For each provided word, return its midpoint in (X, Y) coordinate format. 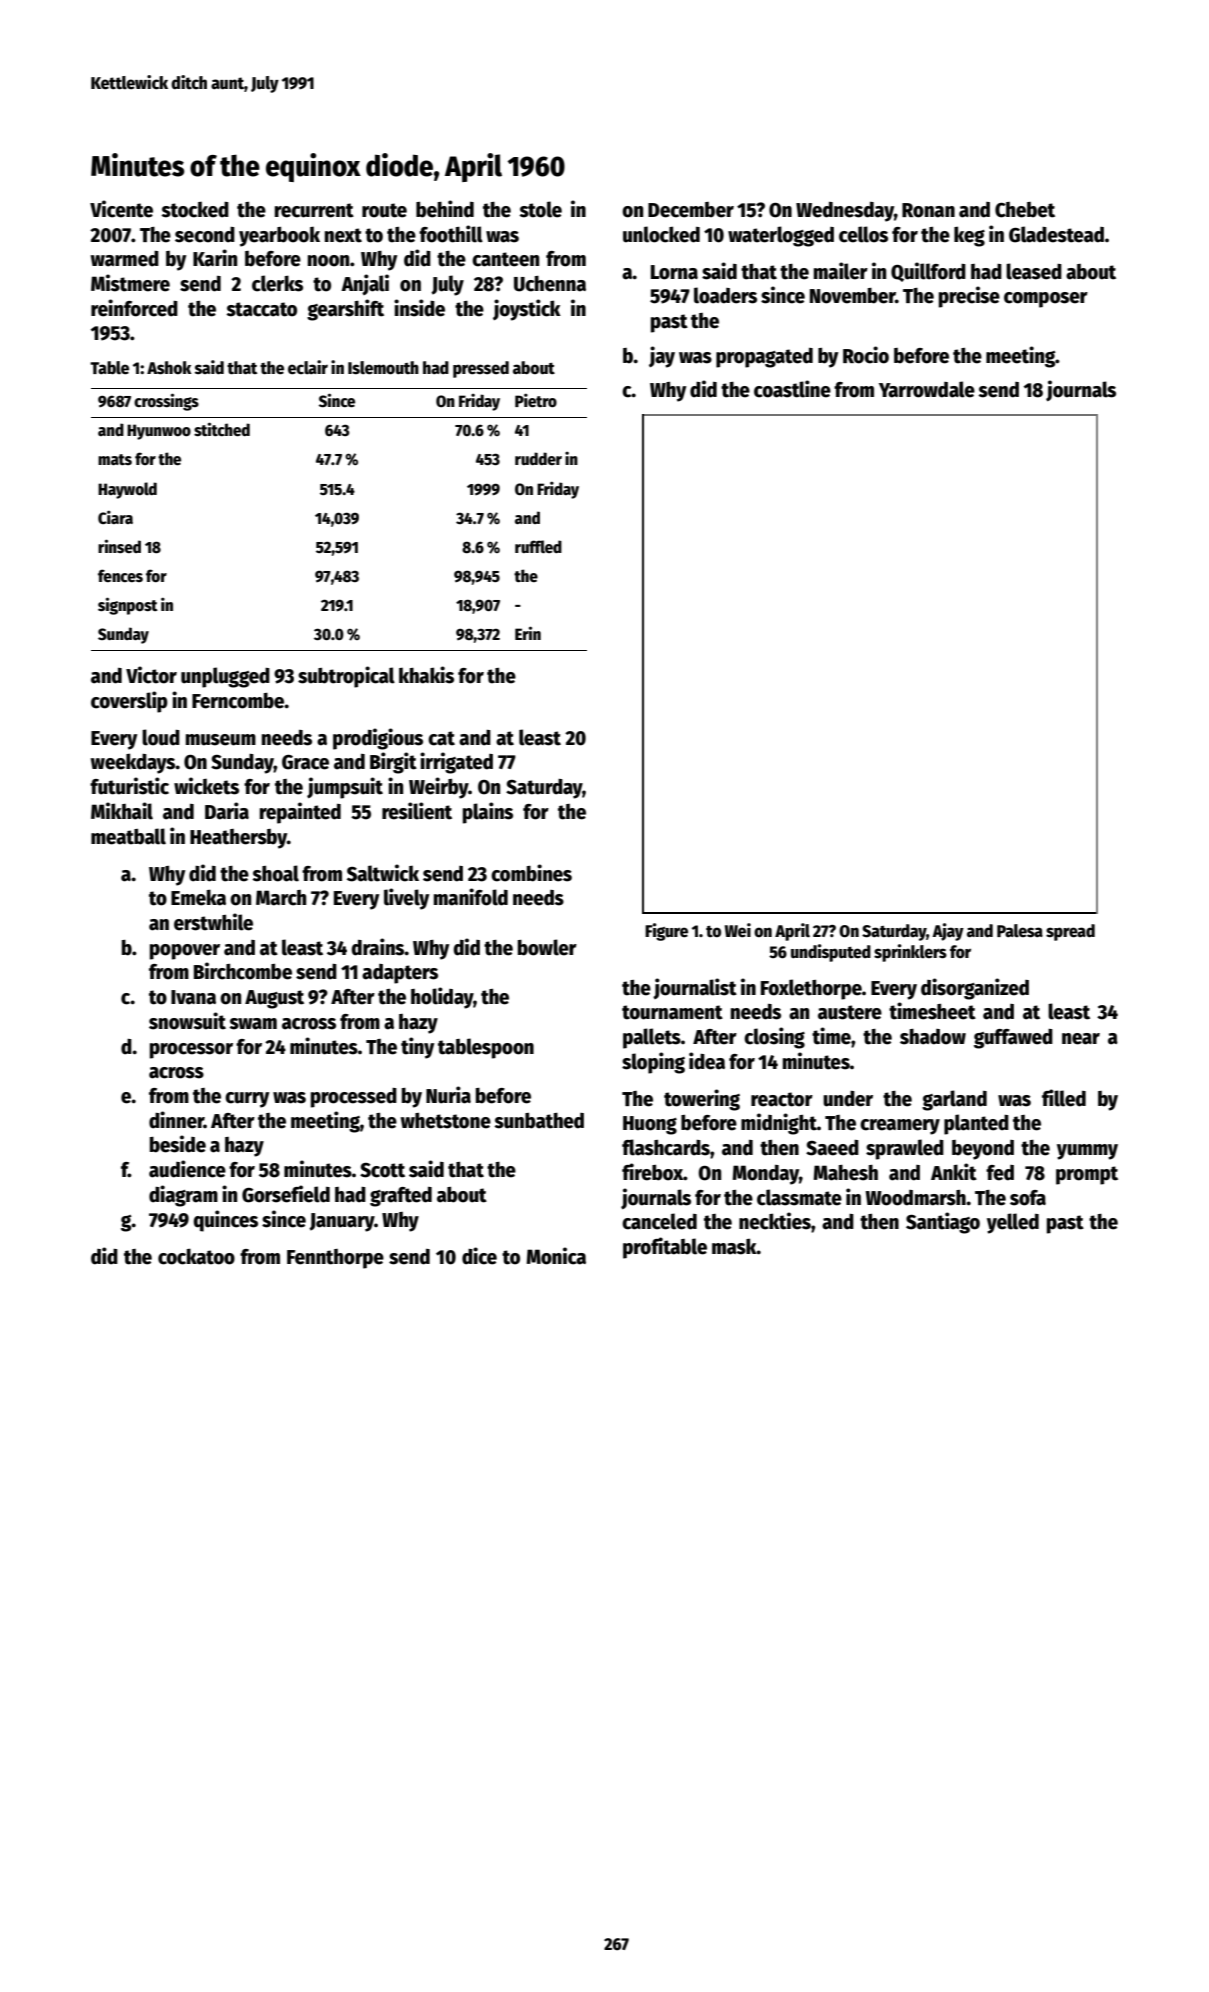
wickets (206, 786)
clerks (277, 283)
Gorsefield (286, 1194)
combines (531, 873)
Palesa (1020, 931)
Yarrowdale (927, 389)
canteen (505, 259)
